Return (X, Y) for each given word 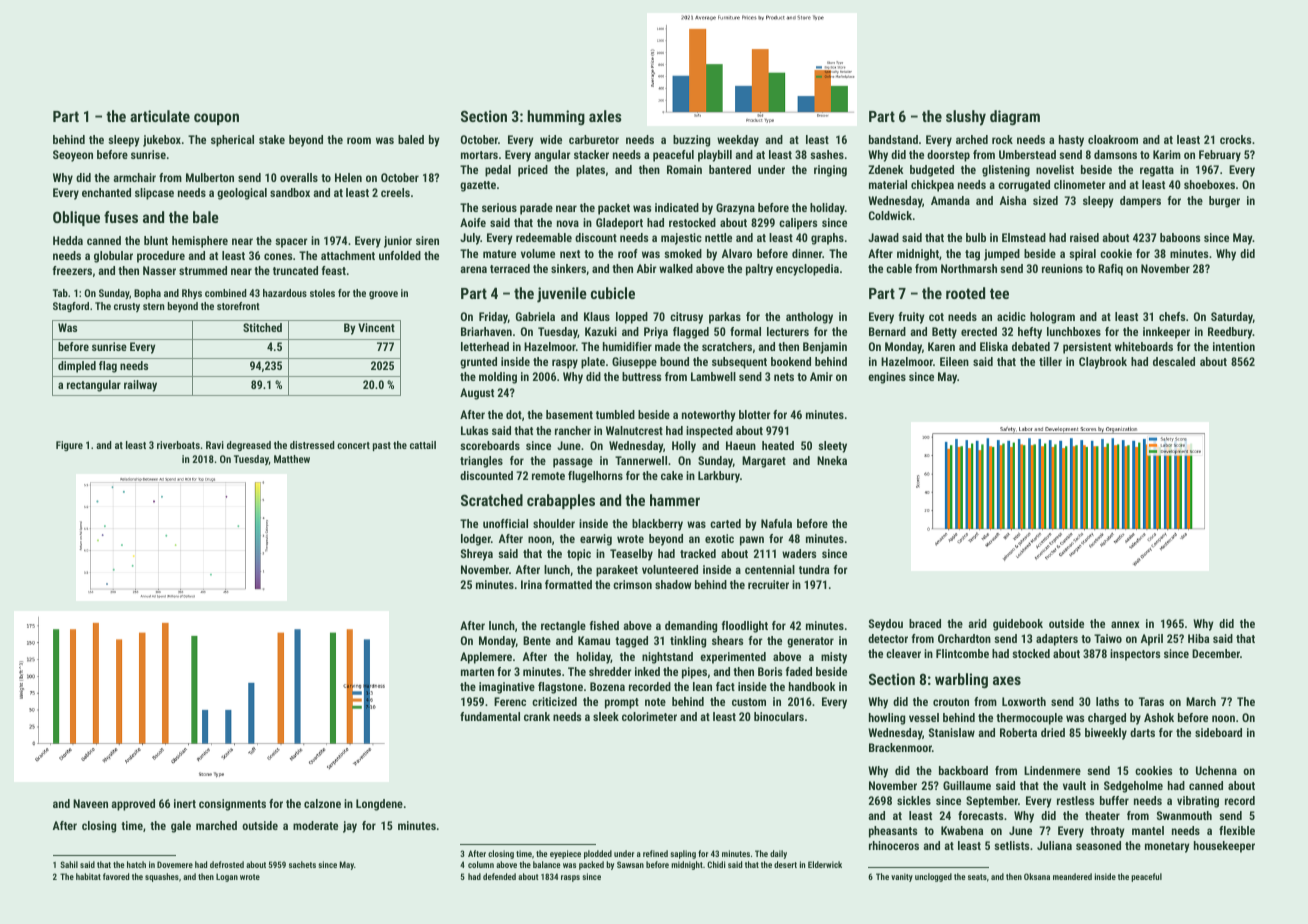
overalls (299, 177)
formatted (568, 584)
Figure (69, 446)
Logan (227, 877)
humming (556, 117)
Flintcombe (962, 653)
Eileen (954, 361)
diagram (1015, 117)
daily (778, 854)
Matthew (292, 459)
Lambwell (713, 376)
